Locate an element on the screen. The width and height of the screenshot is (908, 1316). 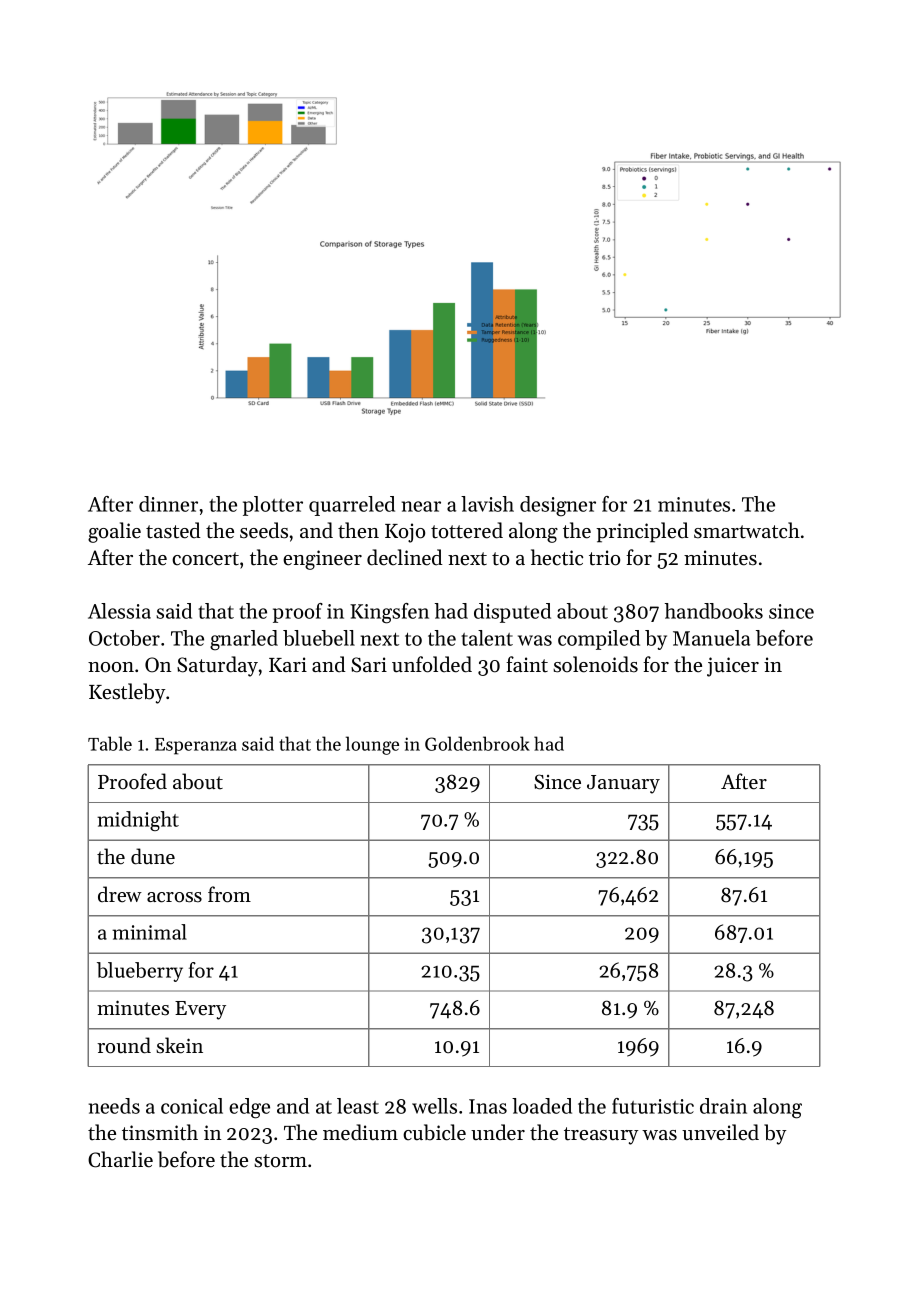
smartwatch is located at coordinates (747, 530).
